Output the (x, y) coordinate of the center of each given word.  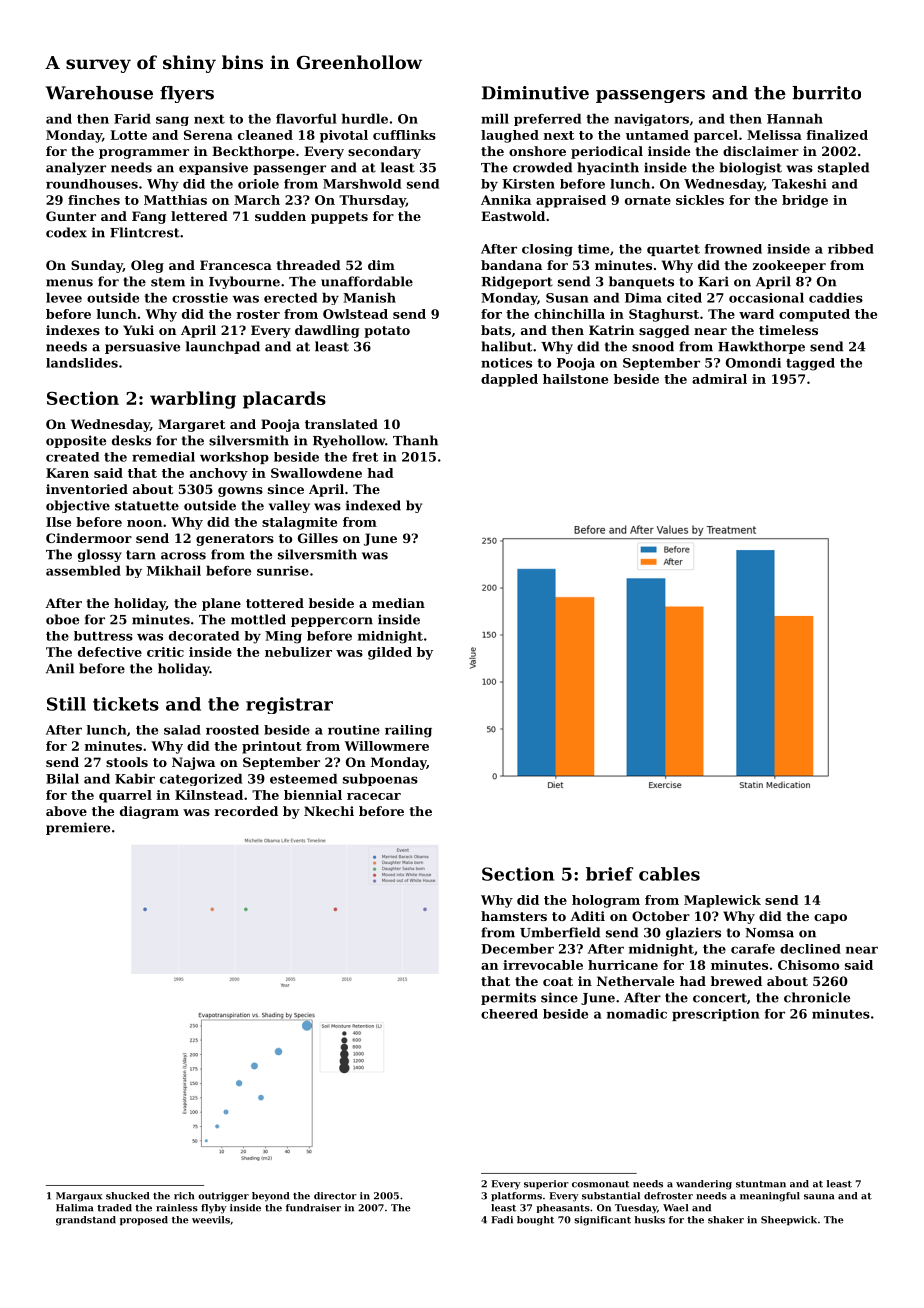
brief (609, 874)
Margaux (79, 1197)
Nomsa (769, 933)
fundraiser (313, 1208)
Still (66, 704)
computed (814, 315)
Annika (506, 200)
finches (94, 200)
